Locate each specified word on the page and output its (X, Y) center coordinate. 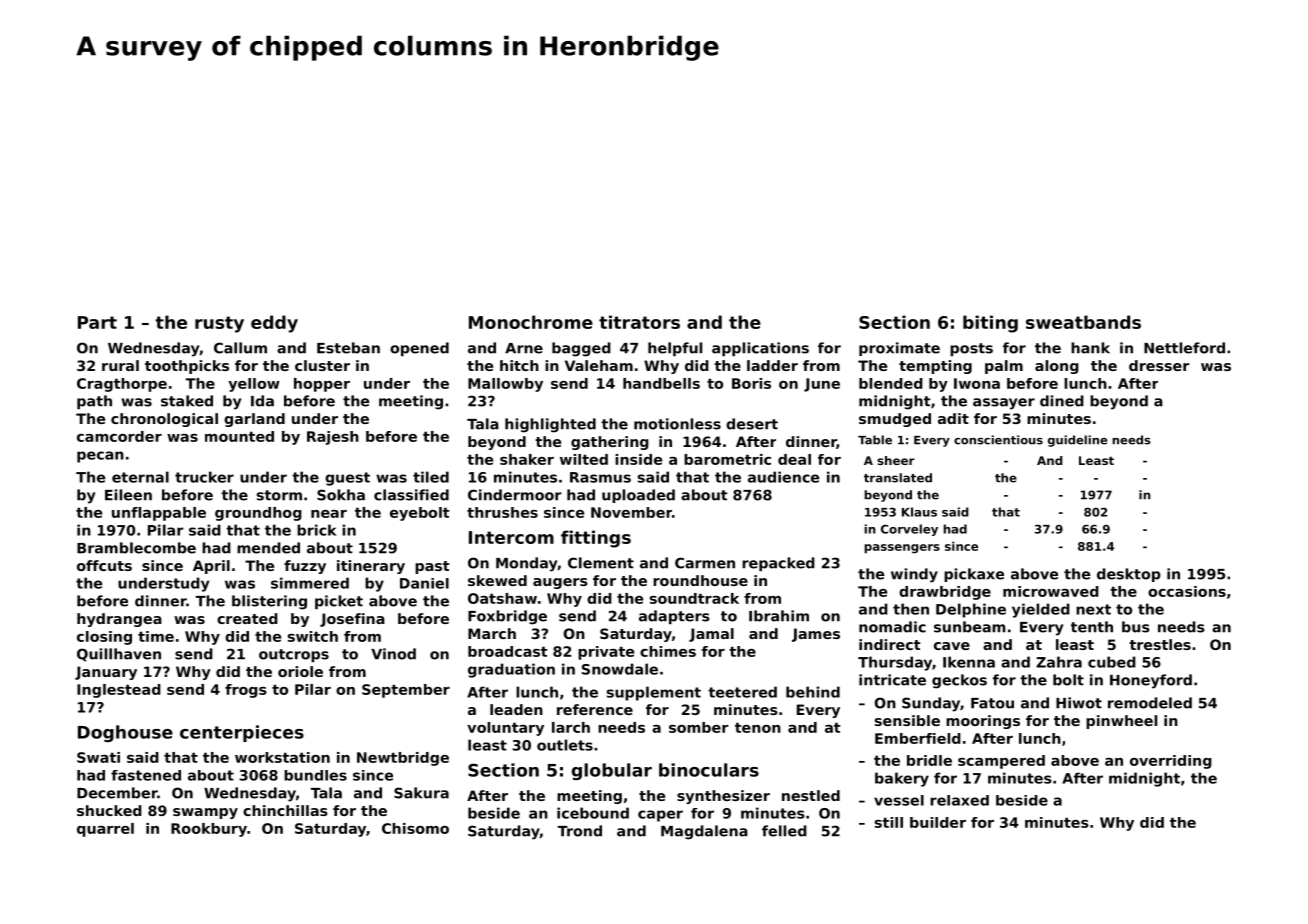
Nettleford (1184, 348)
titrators (639, 322)
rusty (219, 324)
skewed (497, 580)
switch (313, 636)
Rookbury (209, 830)
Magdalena (704, 832)
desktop (1129, 575)
